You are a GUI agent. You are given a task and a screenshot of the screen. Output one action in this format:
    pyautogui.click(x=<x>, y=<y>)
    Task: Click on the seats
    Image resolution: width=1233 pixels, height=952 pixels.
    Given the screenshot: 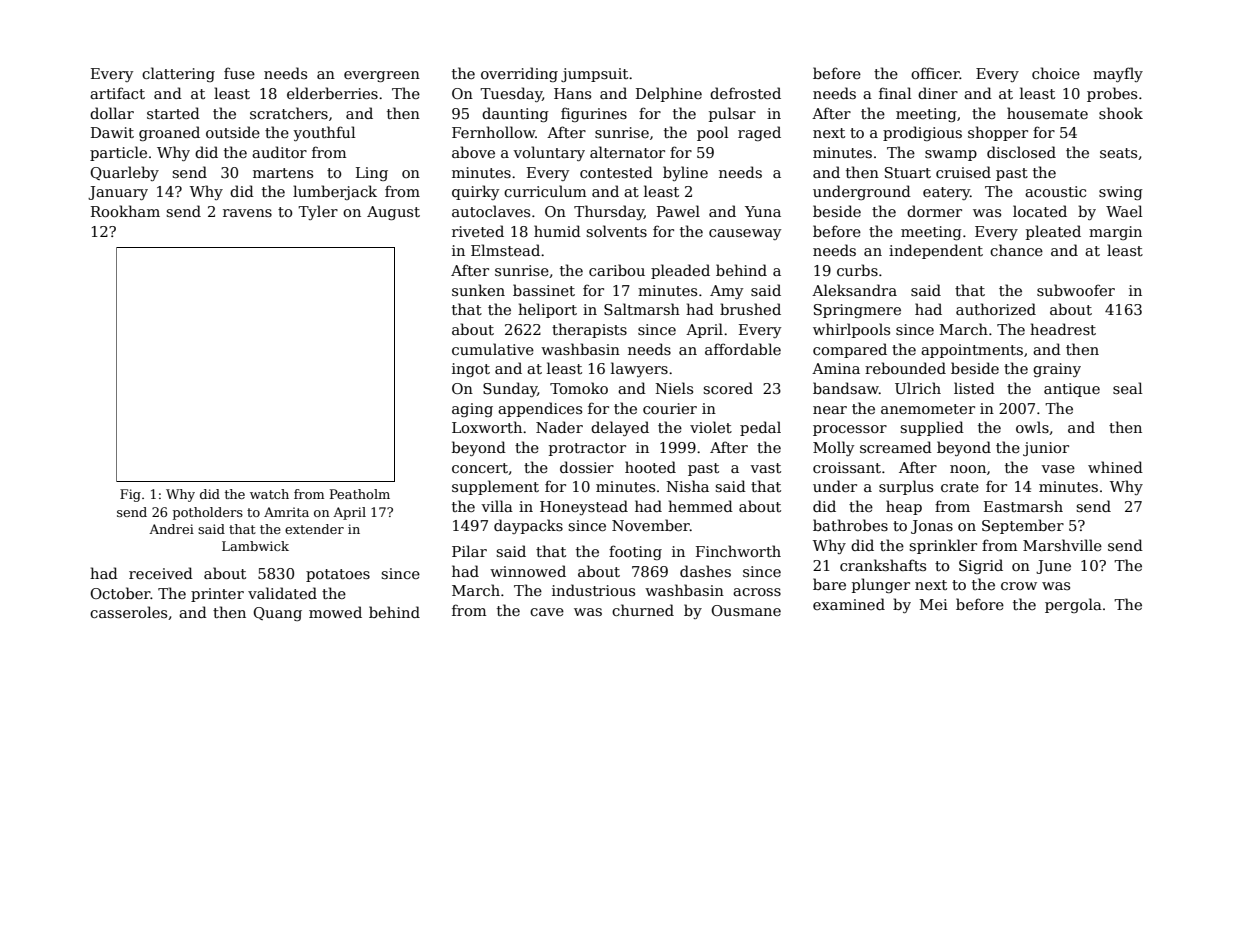 What is the action you would take?
    pyautogui.click(x=1118, y=153)
